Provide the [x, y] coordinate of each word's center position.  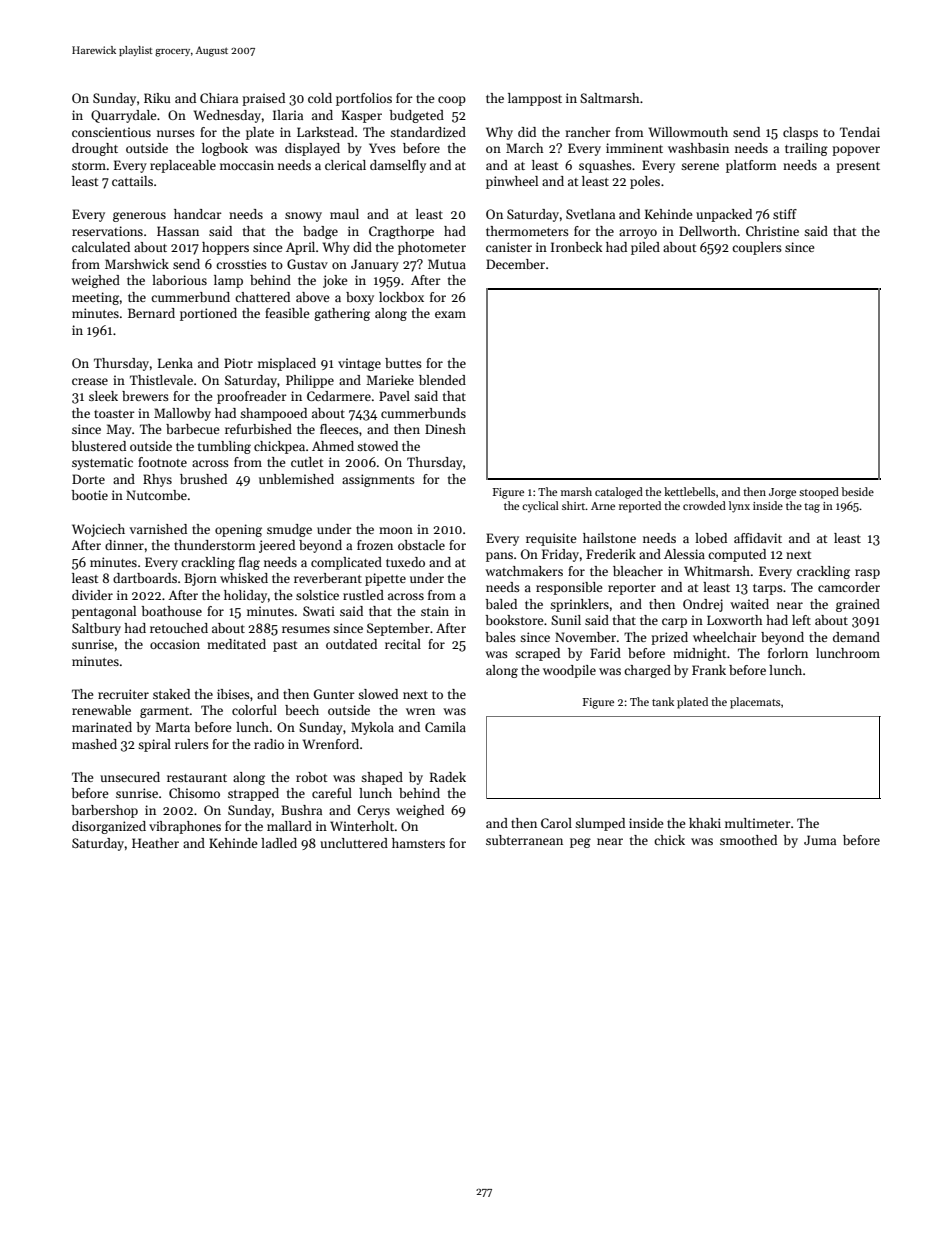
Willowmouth [688, 132]
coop [452, 101]
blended [442, 380]
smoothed [748, 840]
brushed [203, 479]
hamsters [418, 843]
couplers [757, 248]
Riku [157, 98]
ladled [279, 843]
